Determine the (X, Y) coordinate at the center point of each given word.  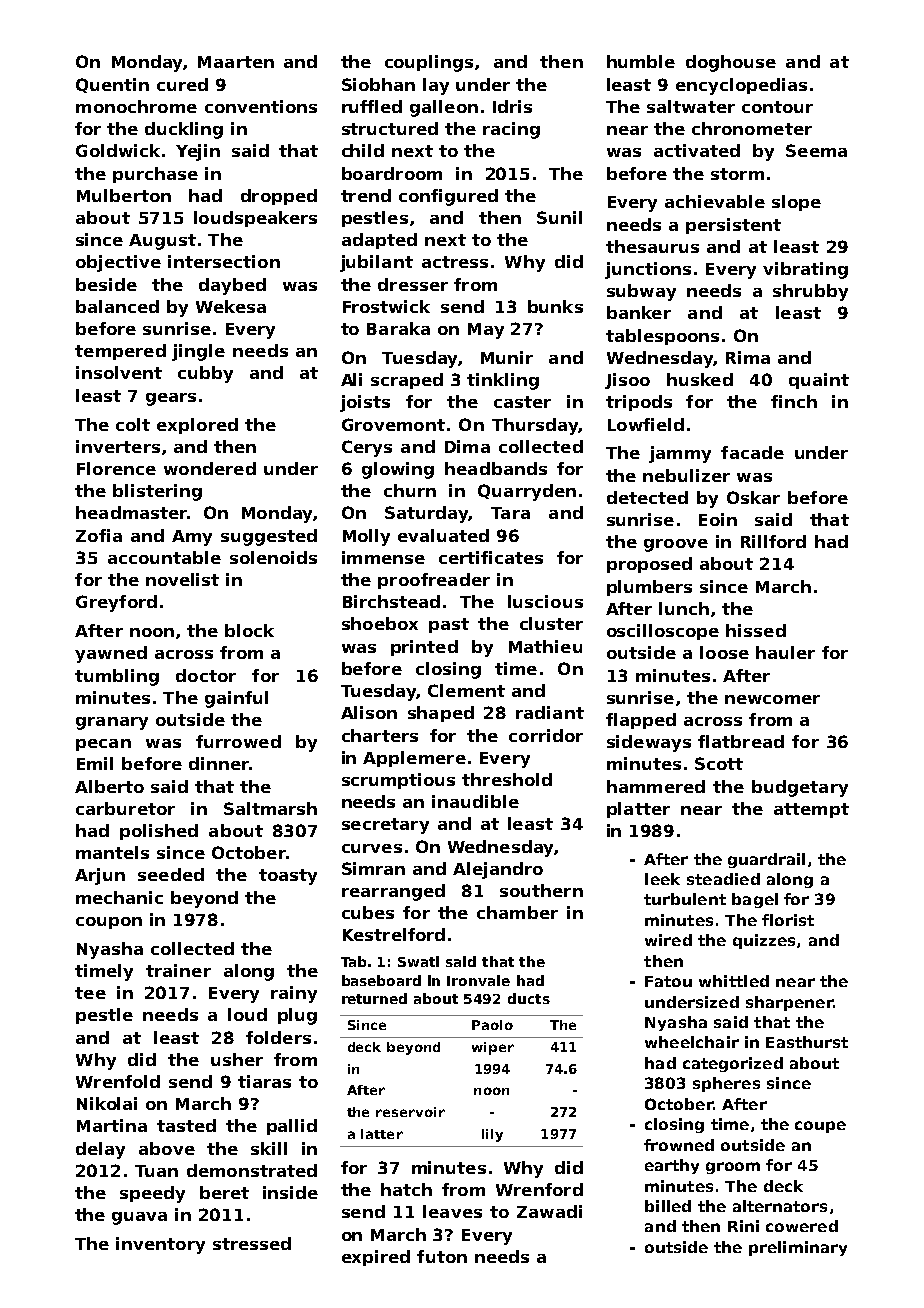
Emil (95, 763)
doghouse (731, 63)
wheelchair (692, 1042)
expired (376, 1258)
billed (668, 1206)
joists (365, 403)
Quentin (112, 85)
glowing (398, 470)
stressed (252, 1243)
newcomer (772, 699)
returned (374, 998)
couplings (429, 63)
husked (700, 379)
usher (237, 1059)
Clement (466, 690)
